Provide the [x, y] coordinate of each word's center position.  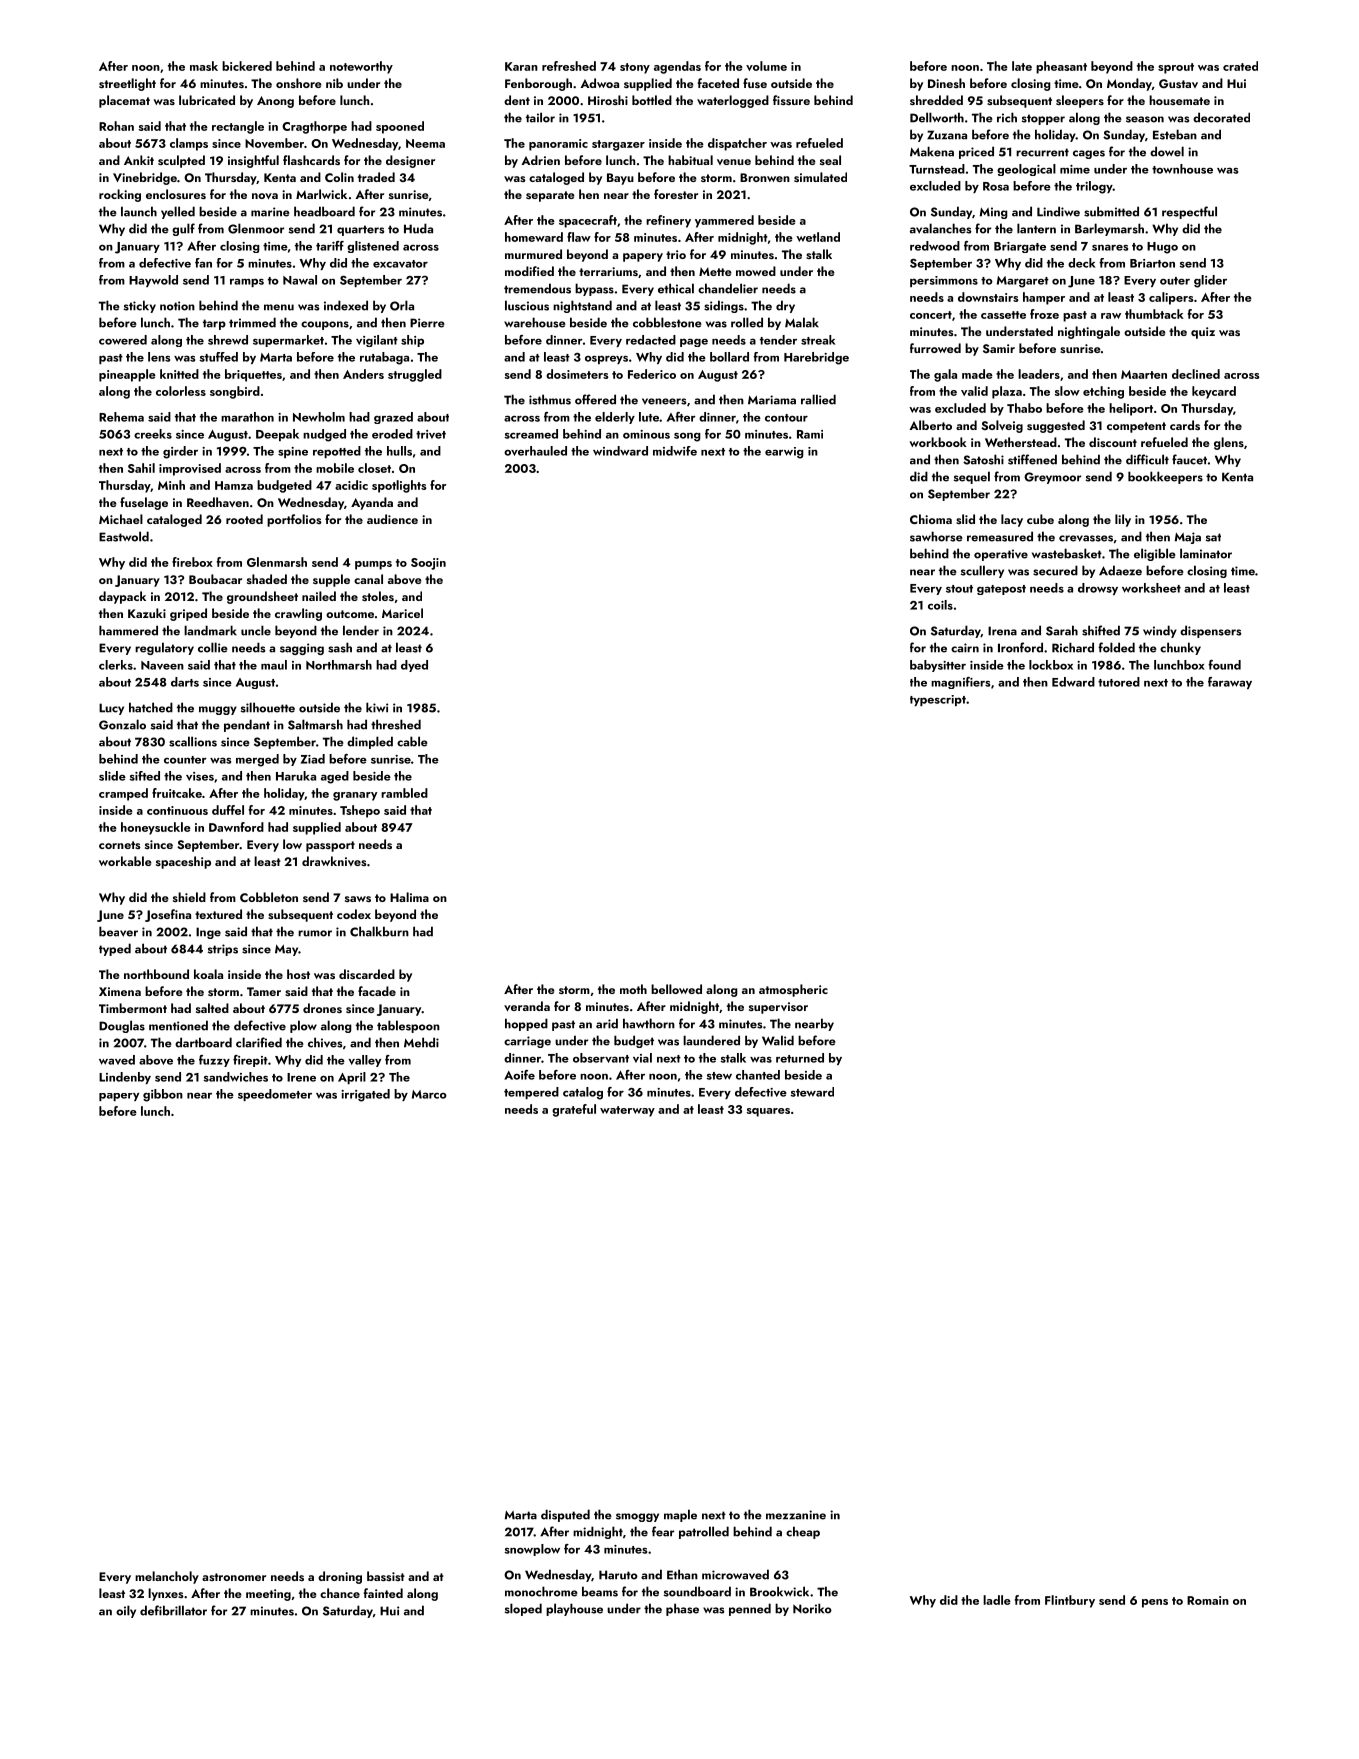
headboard [324, 211]
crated [1240, 66]
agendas [677, 67]
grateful [574, 1110]
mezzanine [796, 1515]
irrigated [365, 1095]
